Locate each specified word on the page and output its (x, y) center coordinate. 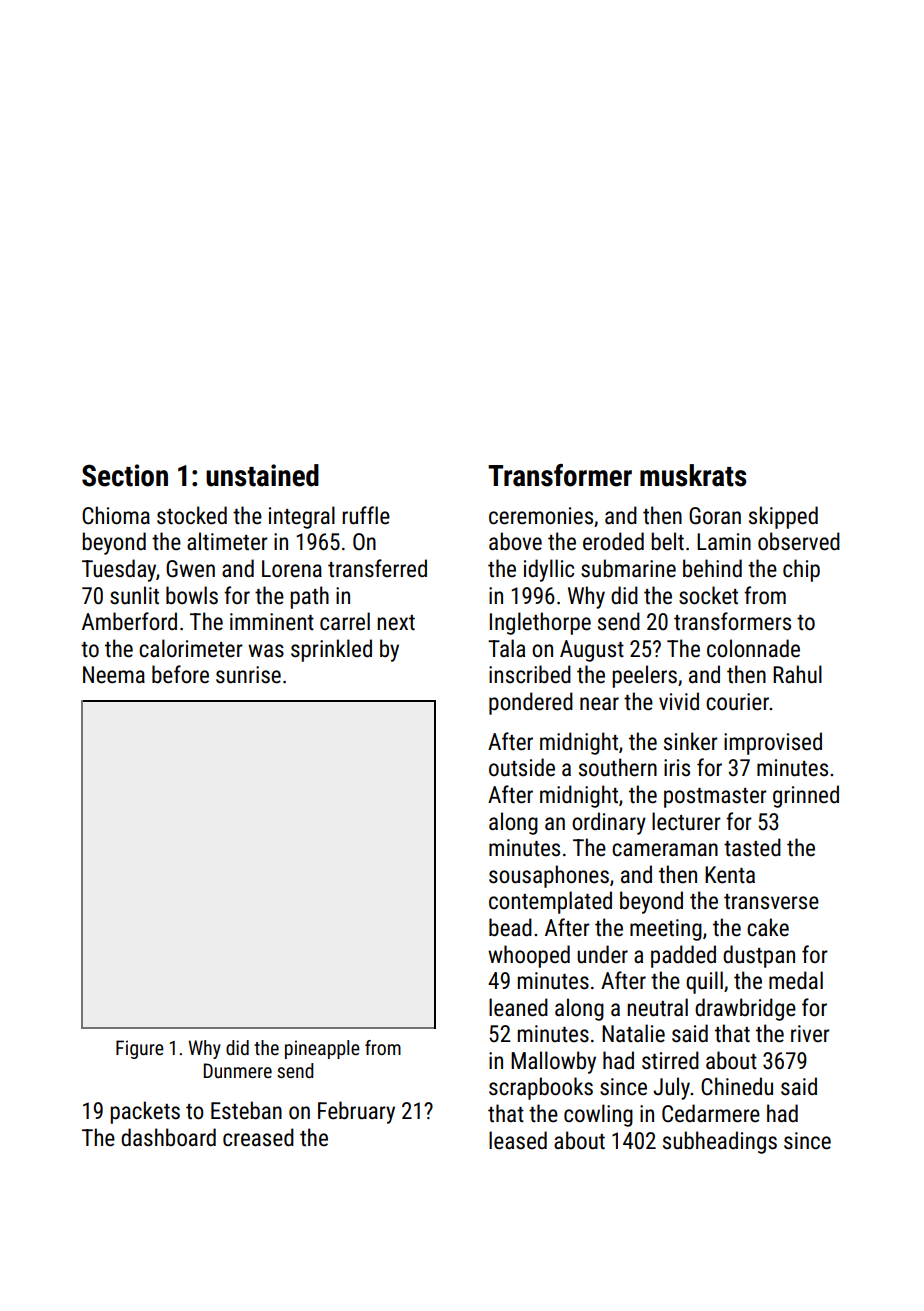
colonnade (753, 648)
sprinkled (331, 650)
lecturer (686, 821)
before (180, 674)
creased (258, 1137)
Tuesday (119, 570)
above (515, 541)
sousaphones (549, 876)
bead (510, 927)
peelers (644, 676)
